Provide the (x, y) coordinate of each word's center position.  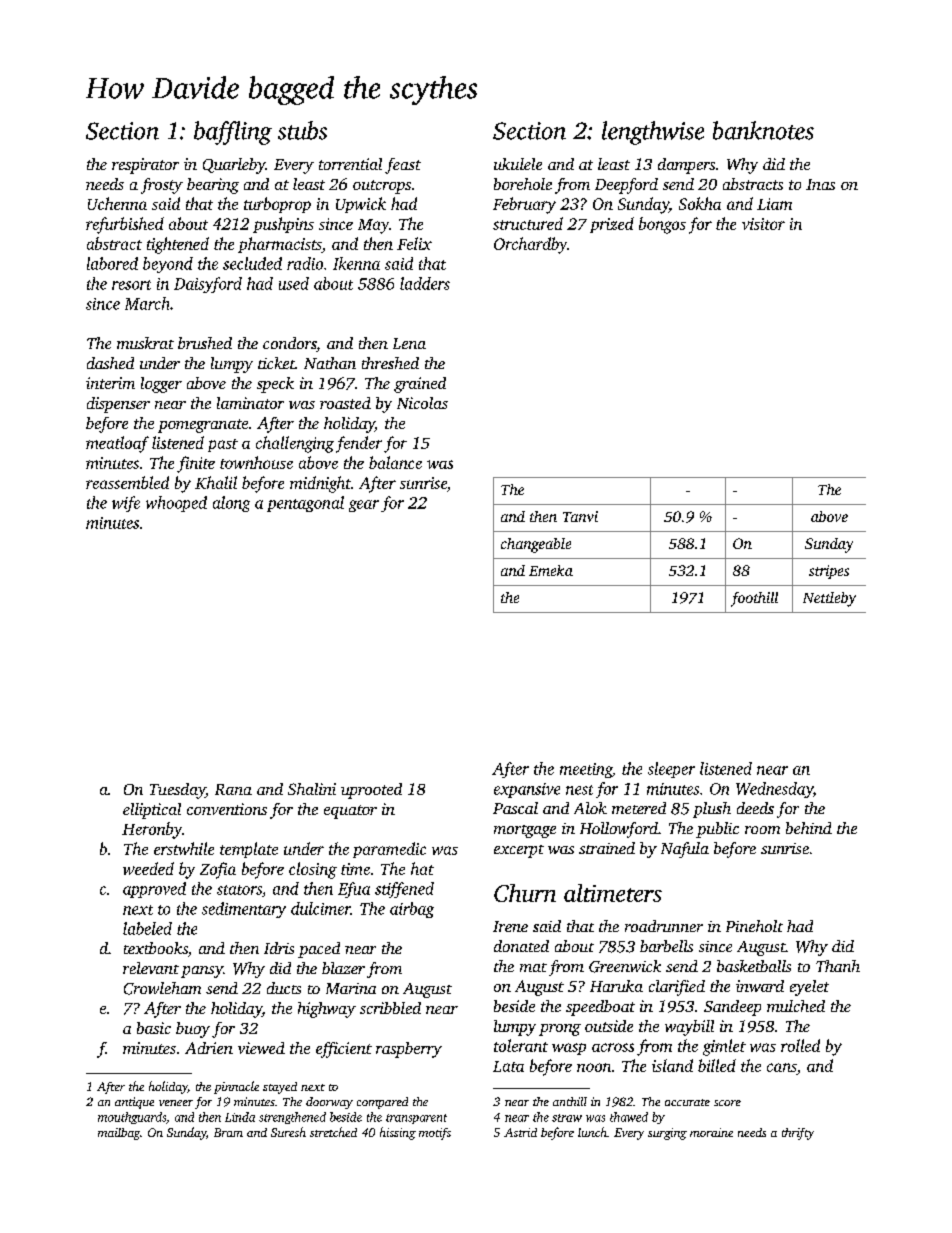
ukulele (518, 164)
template (249, 850)
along (231, 504)
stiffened (404, 890)
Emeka (551, 570)
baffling (233, 133)
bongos (662, 225)
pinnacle (236, 1087)
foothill (754, 599)
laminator (250, 403)
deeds (755, 808)
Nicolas (422, 403)
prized (612, 225)
